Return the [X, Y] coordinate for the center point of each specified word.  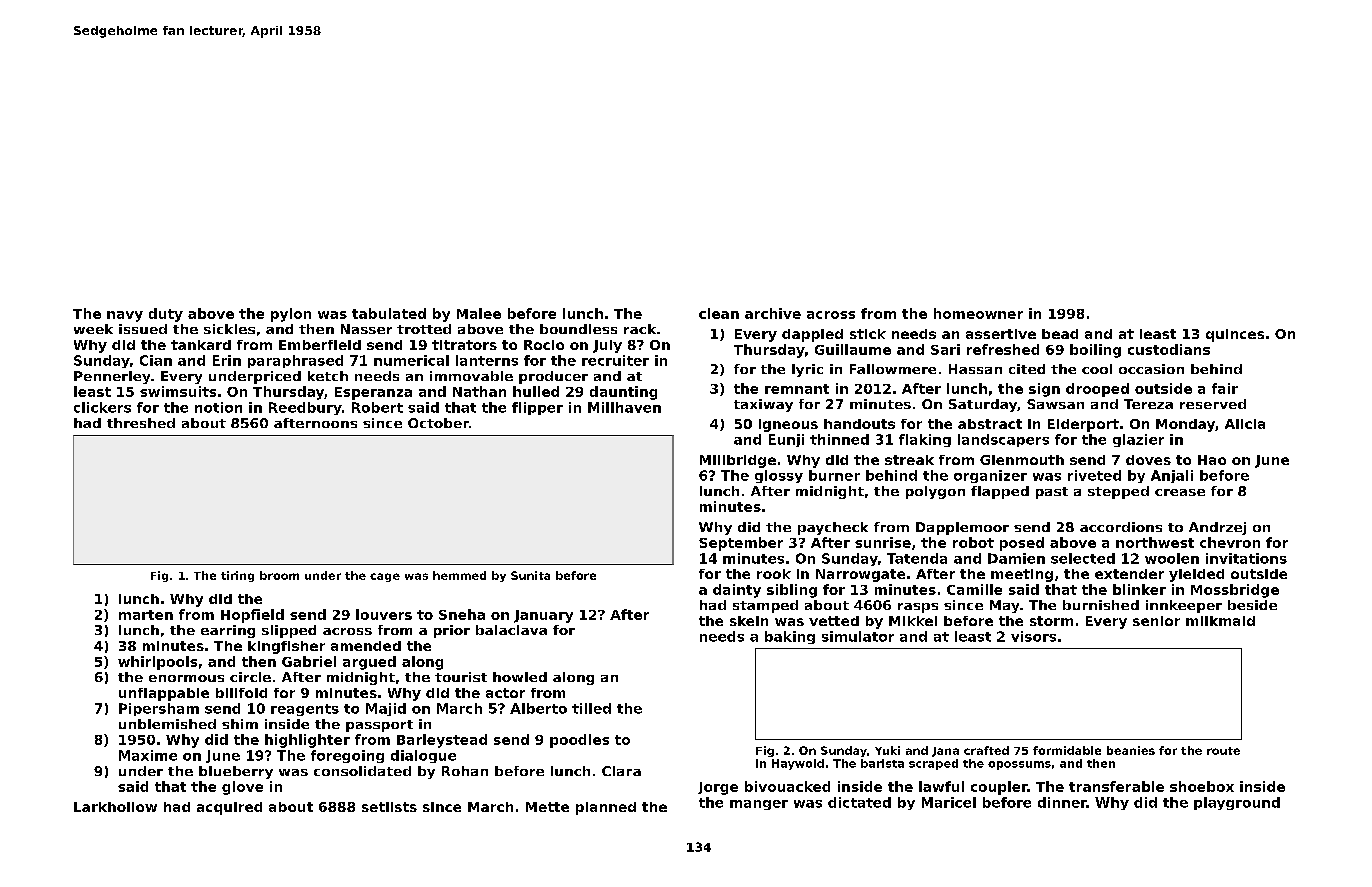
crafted [986, 750]
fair [1225, 388]
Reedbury [305, 408]
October [438, 423]
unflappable [164, 694]
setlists [389, 807]
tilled [591, 708]
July [607, 346]
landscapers [1003, 440]
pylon [291, 315]
